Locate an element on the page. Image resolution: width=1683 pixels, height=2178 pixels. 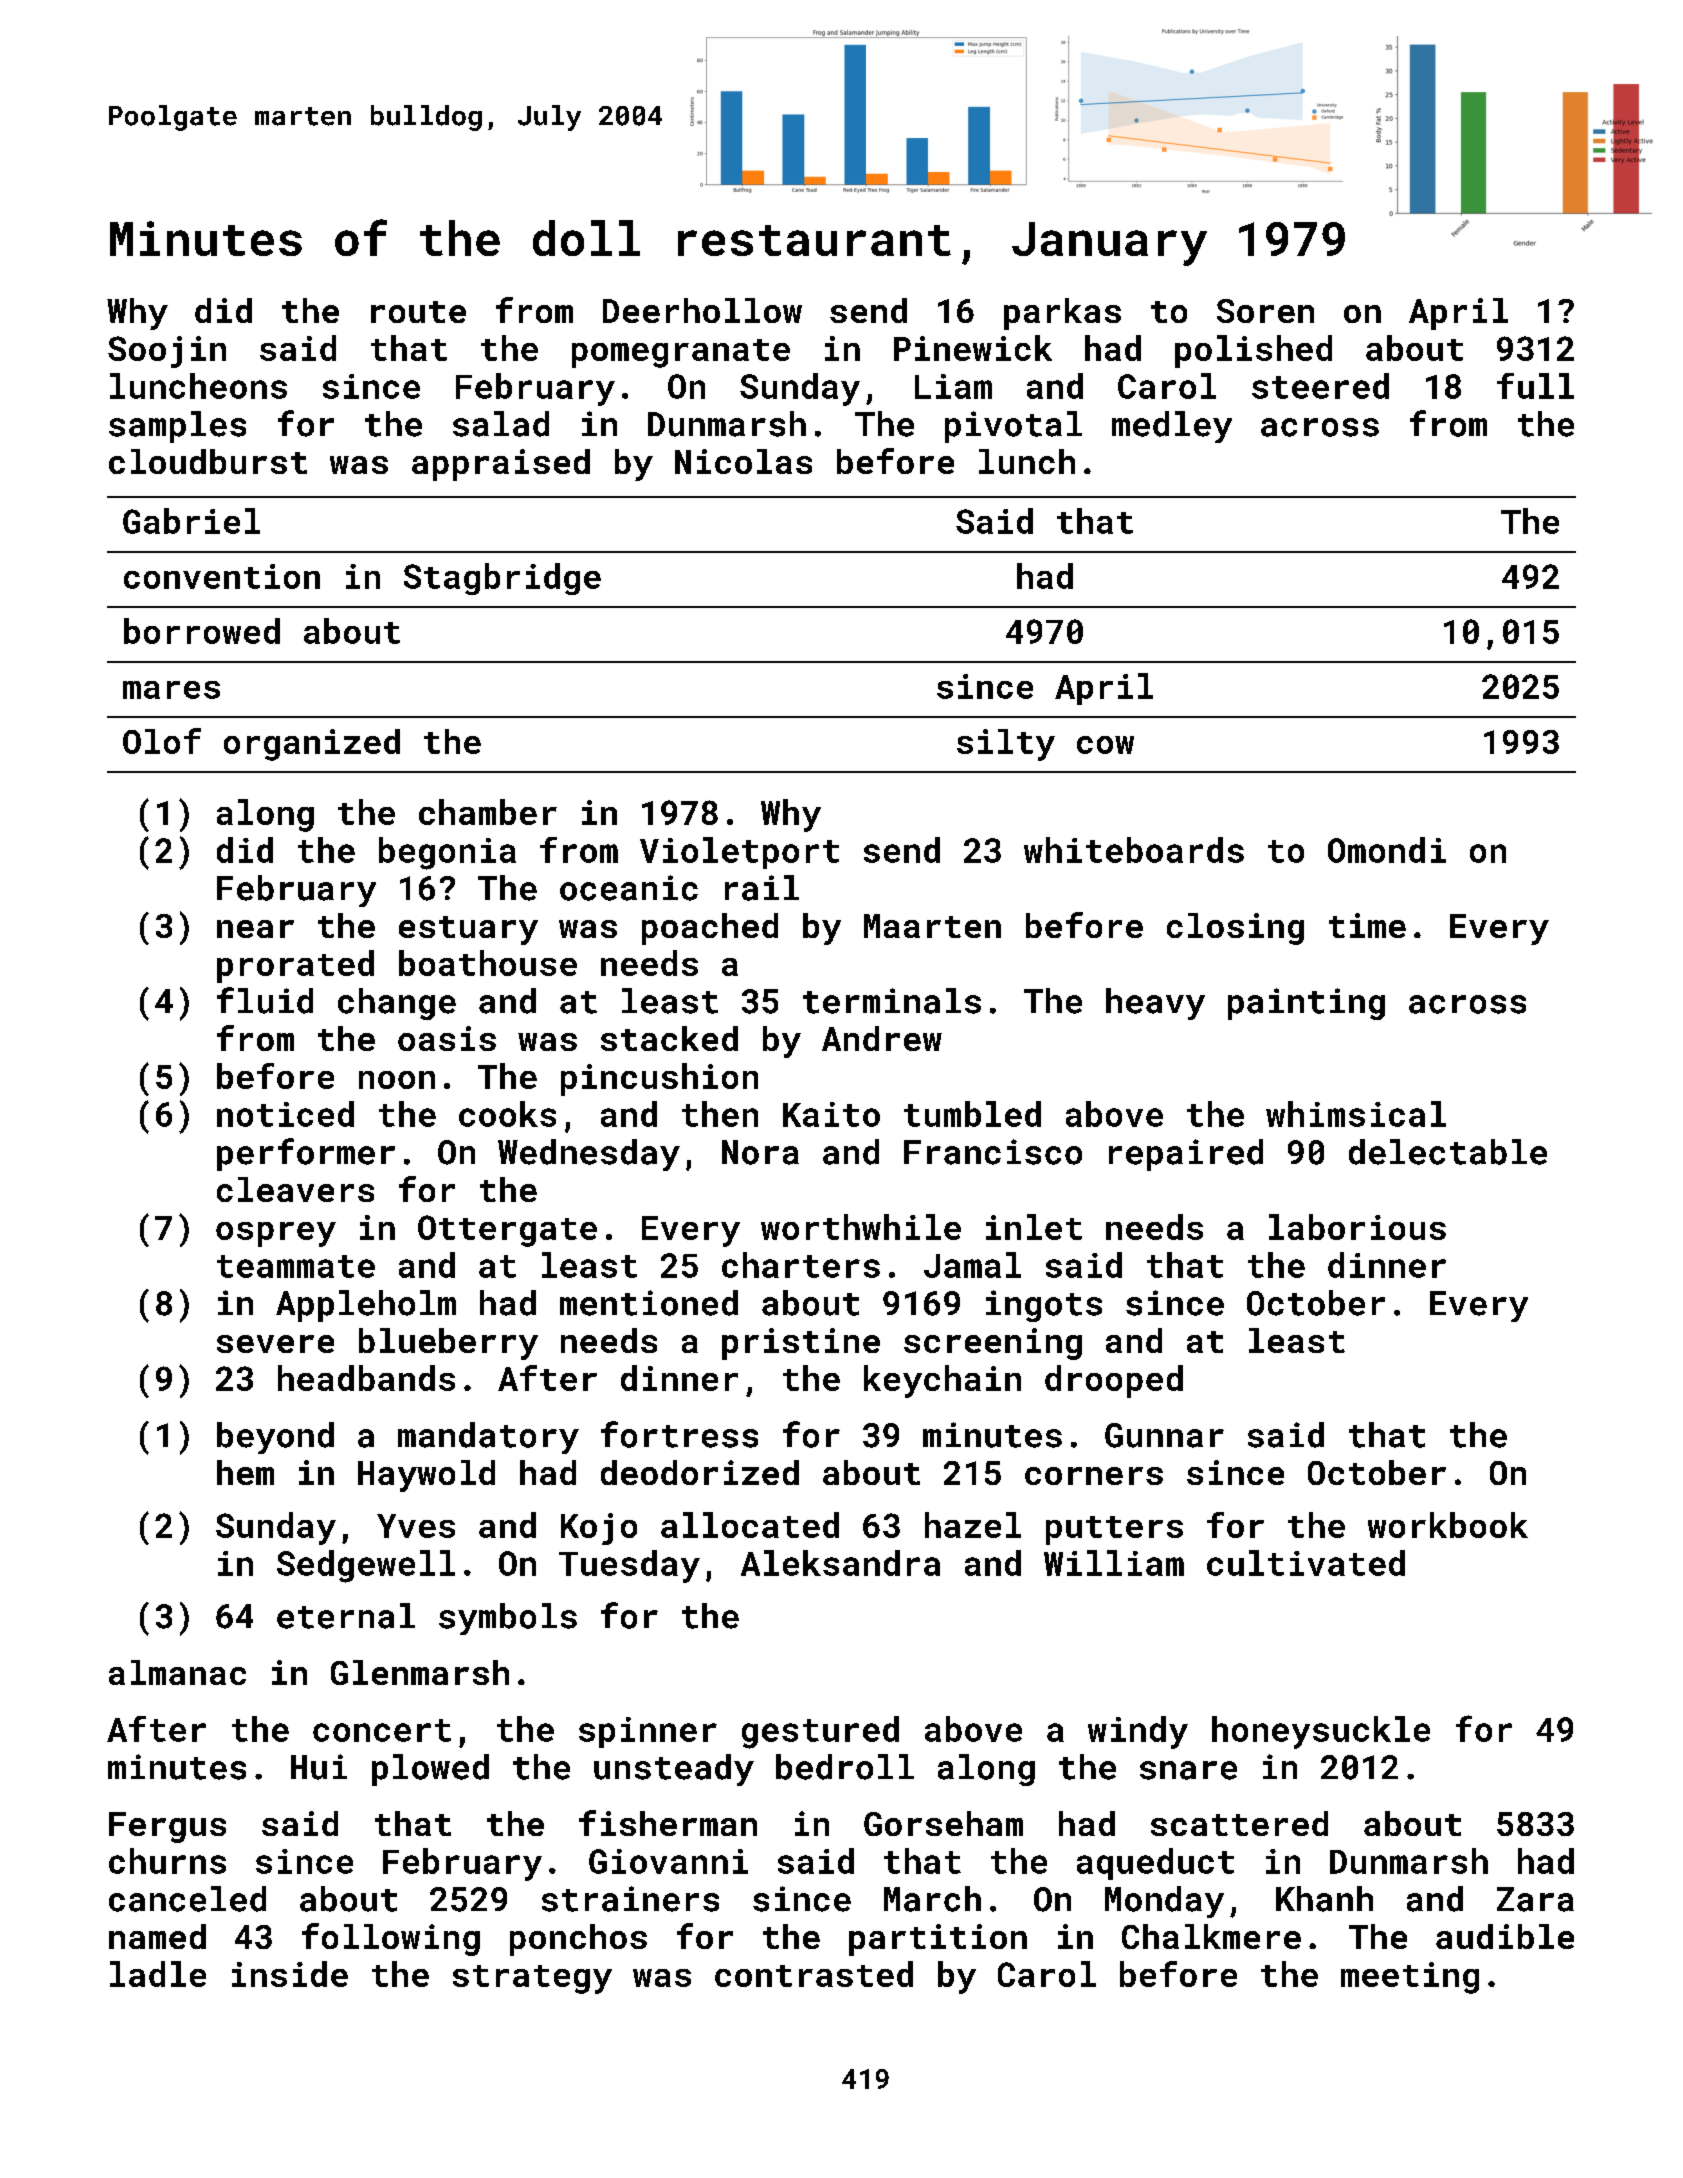
Kojo is located at coordinates (599, 1529).
